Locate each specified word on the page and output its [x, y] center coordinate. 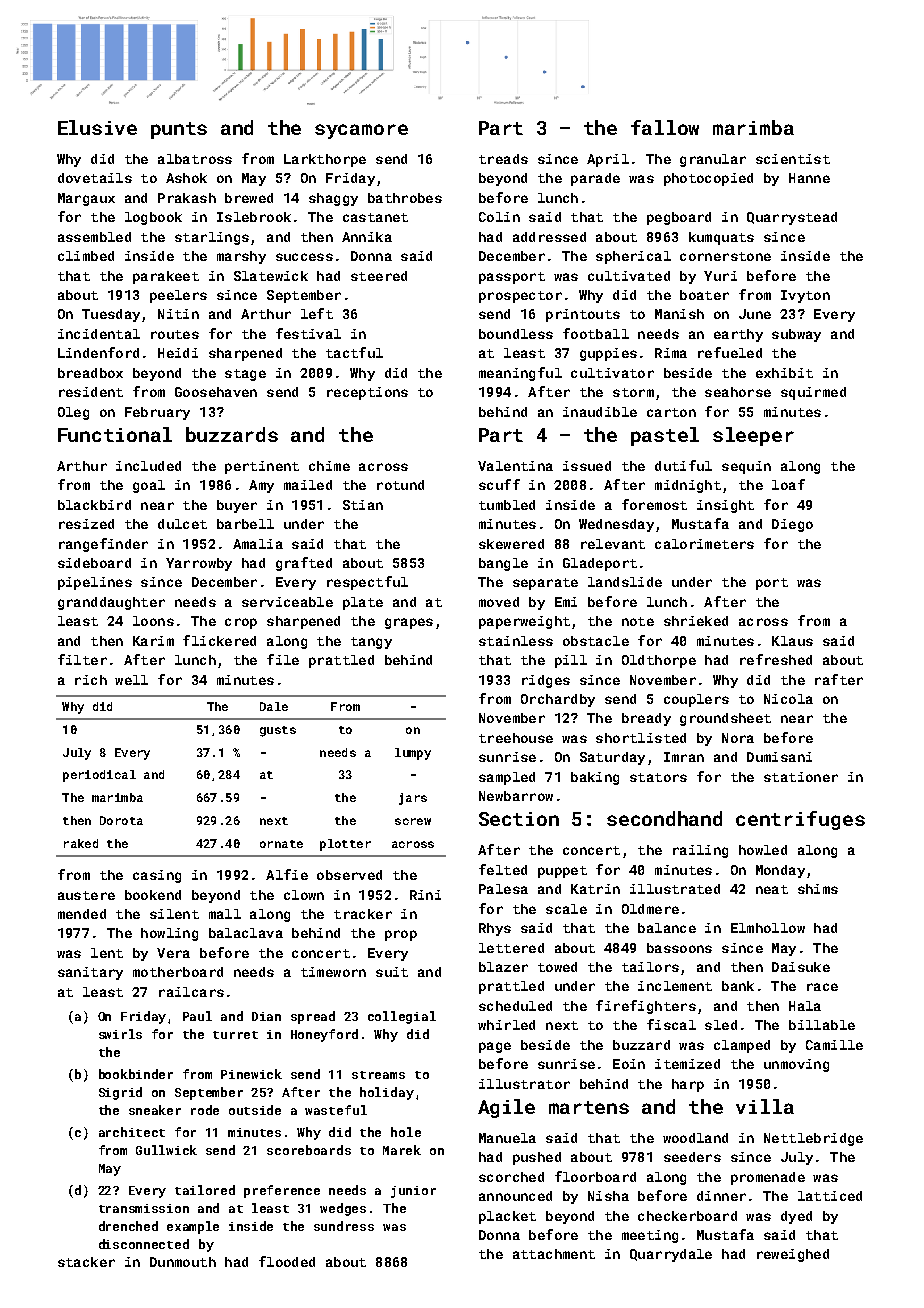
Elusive [97, 127]
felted [503, 869]
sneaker [155, 1110]
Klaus [792, 641]
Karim [153, 641]
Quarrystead [792, 218]
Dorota [121, 820]
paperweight [524, 622]
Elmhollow [768, 928]
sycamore [361, 131]
